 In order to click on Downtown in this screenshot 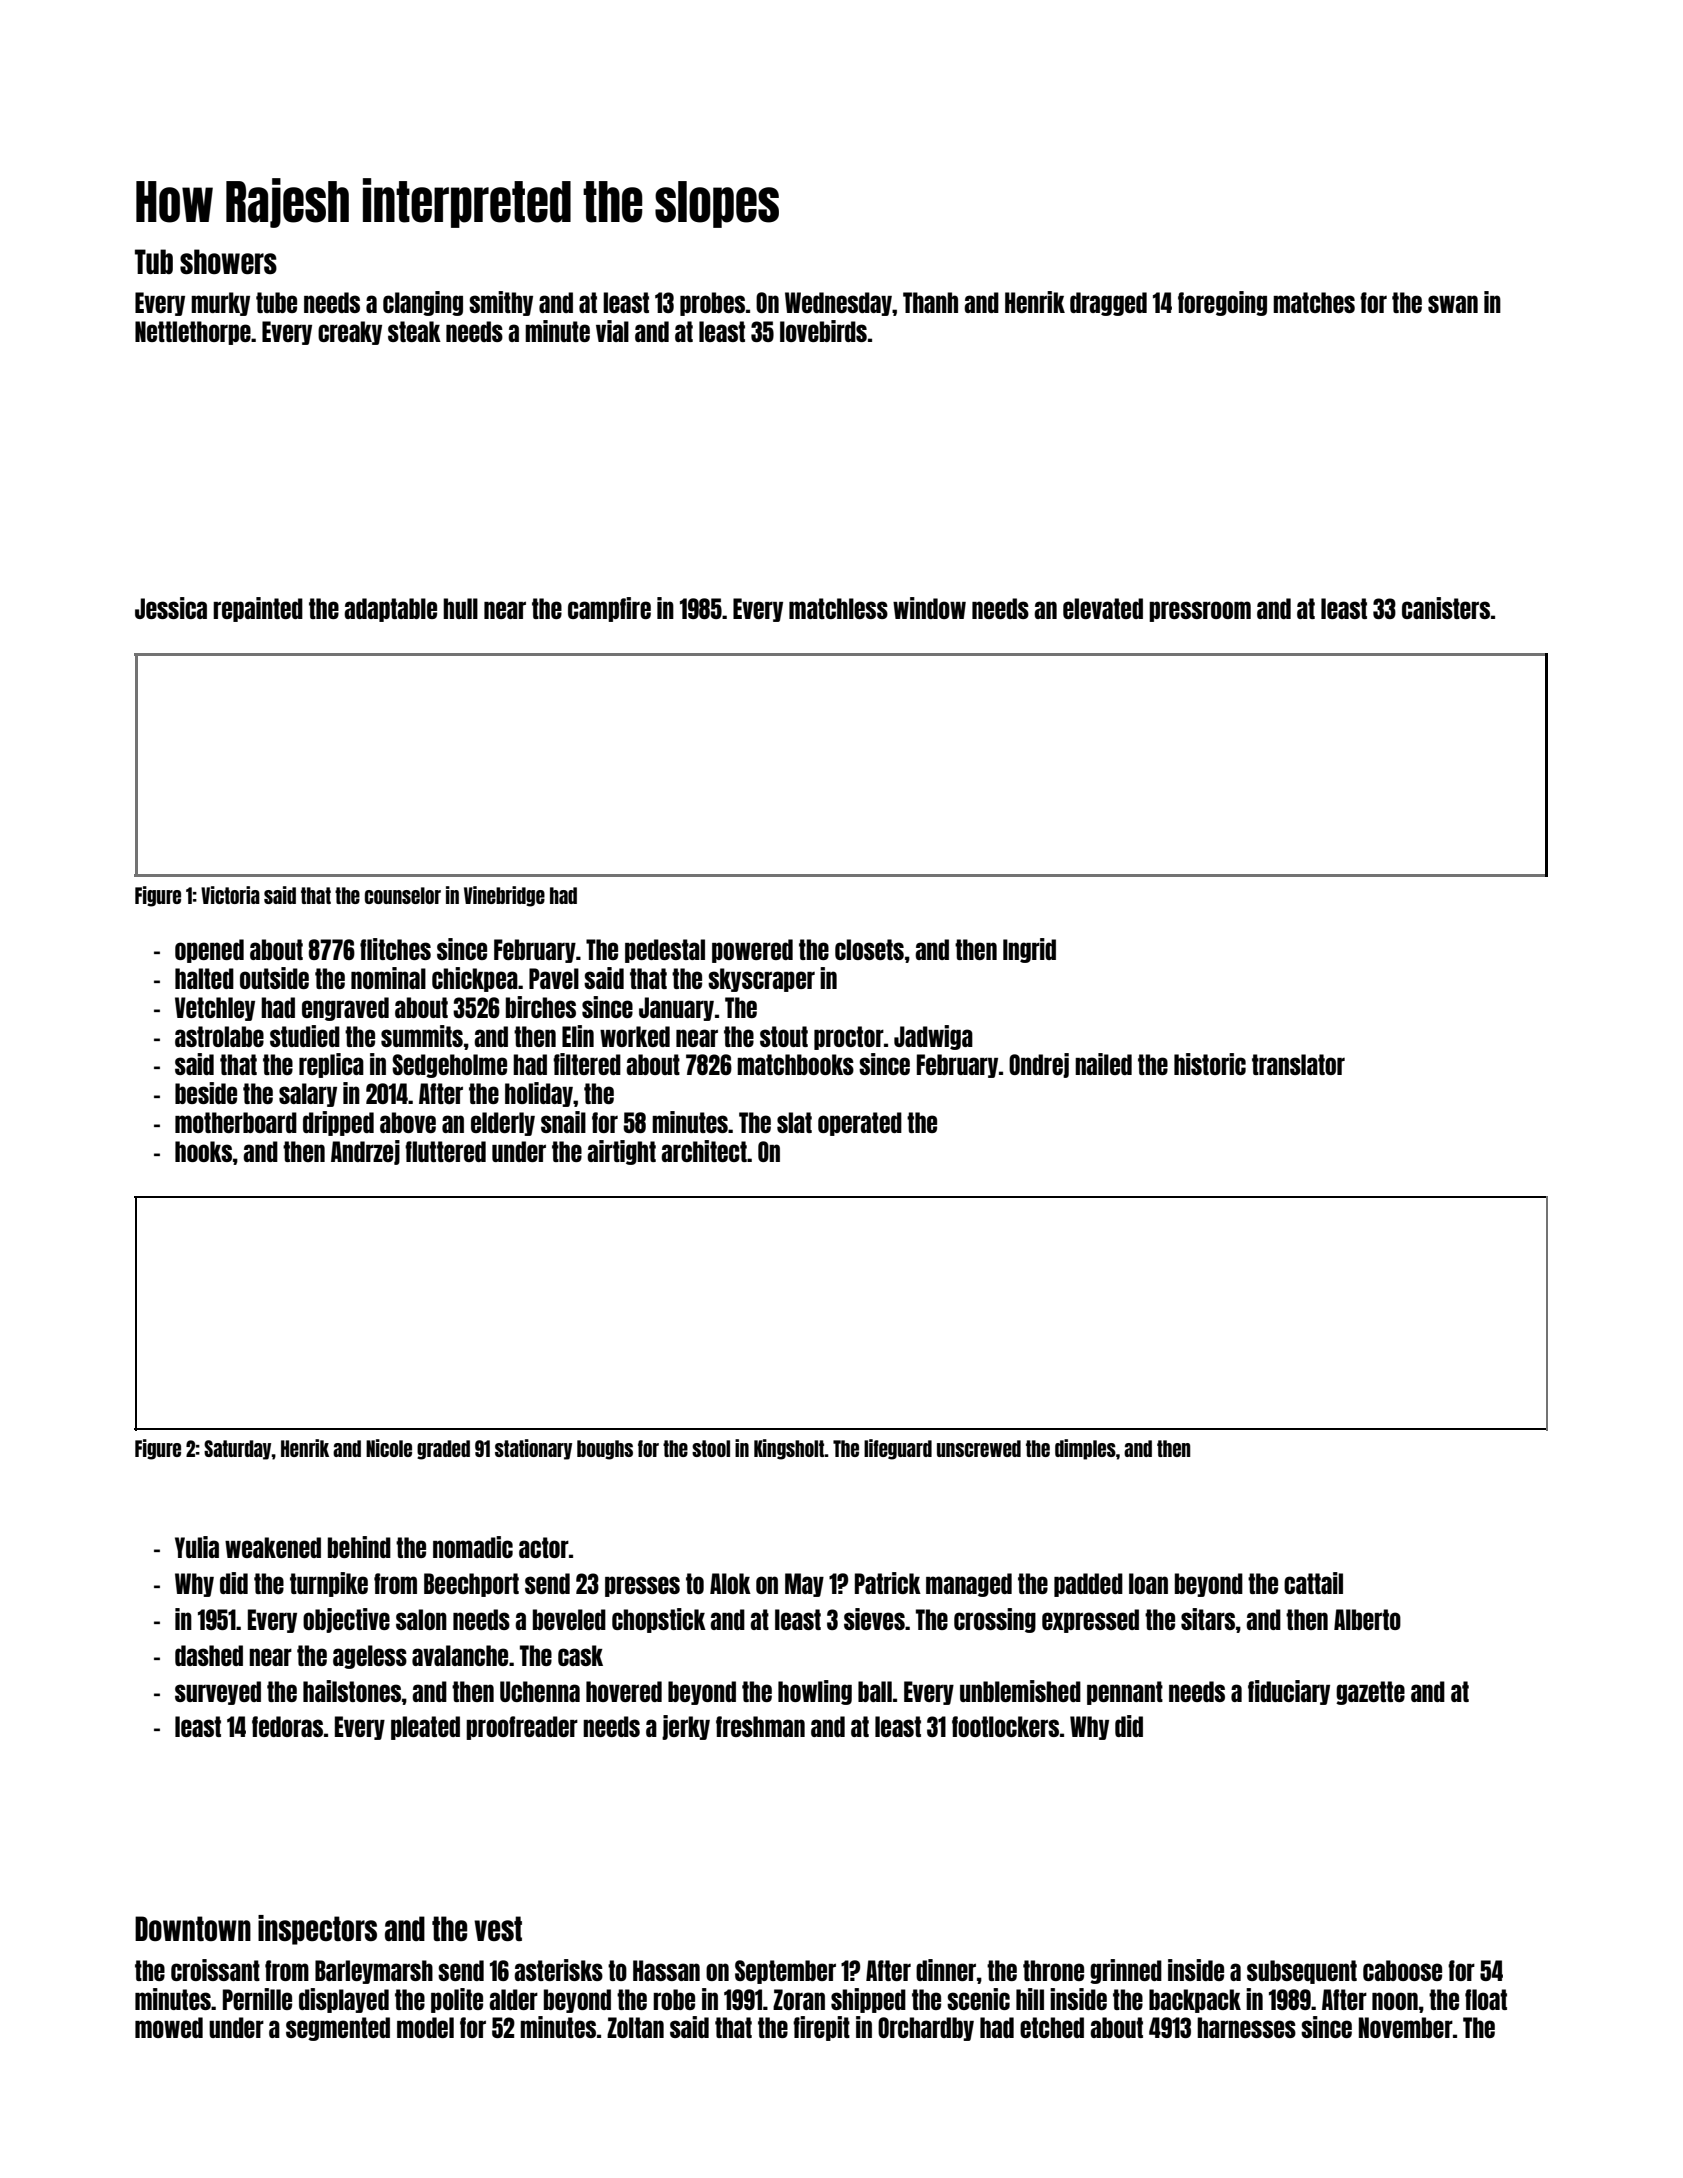, I will do `click(193, 1928)`.
